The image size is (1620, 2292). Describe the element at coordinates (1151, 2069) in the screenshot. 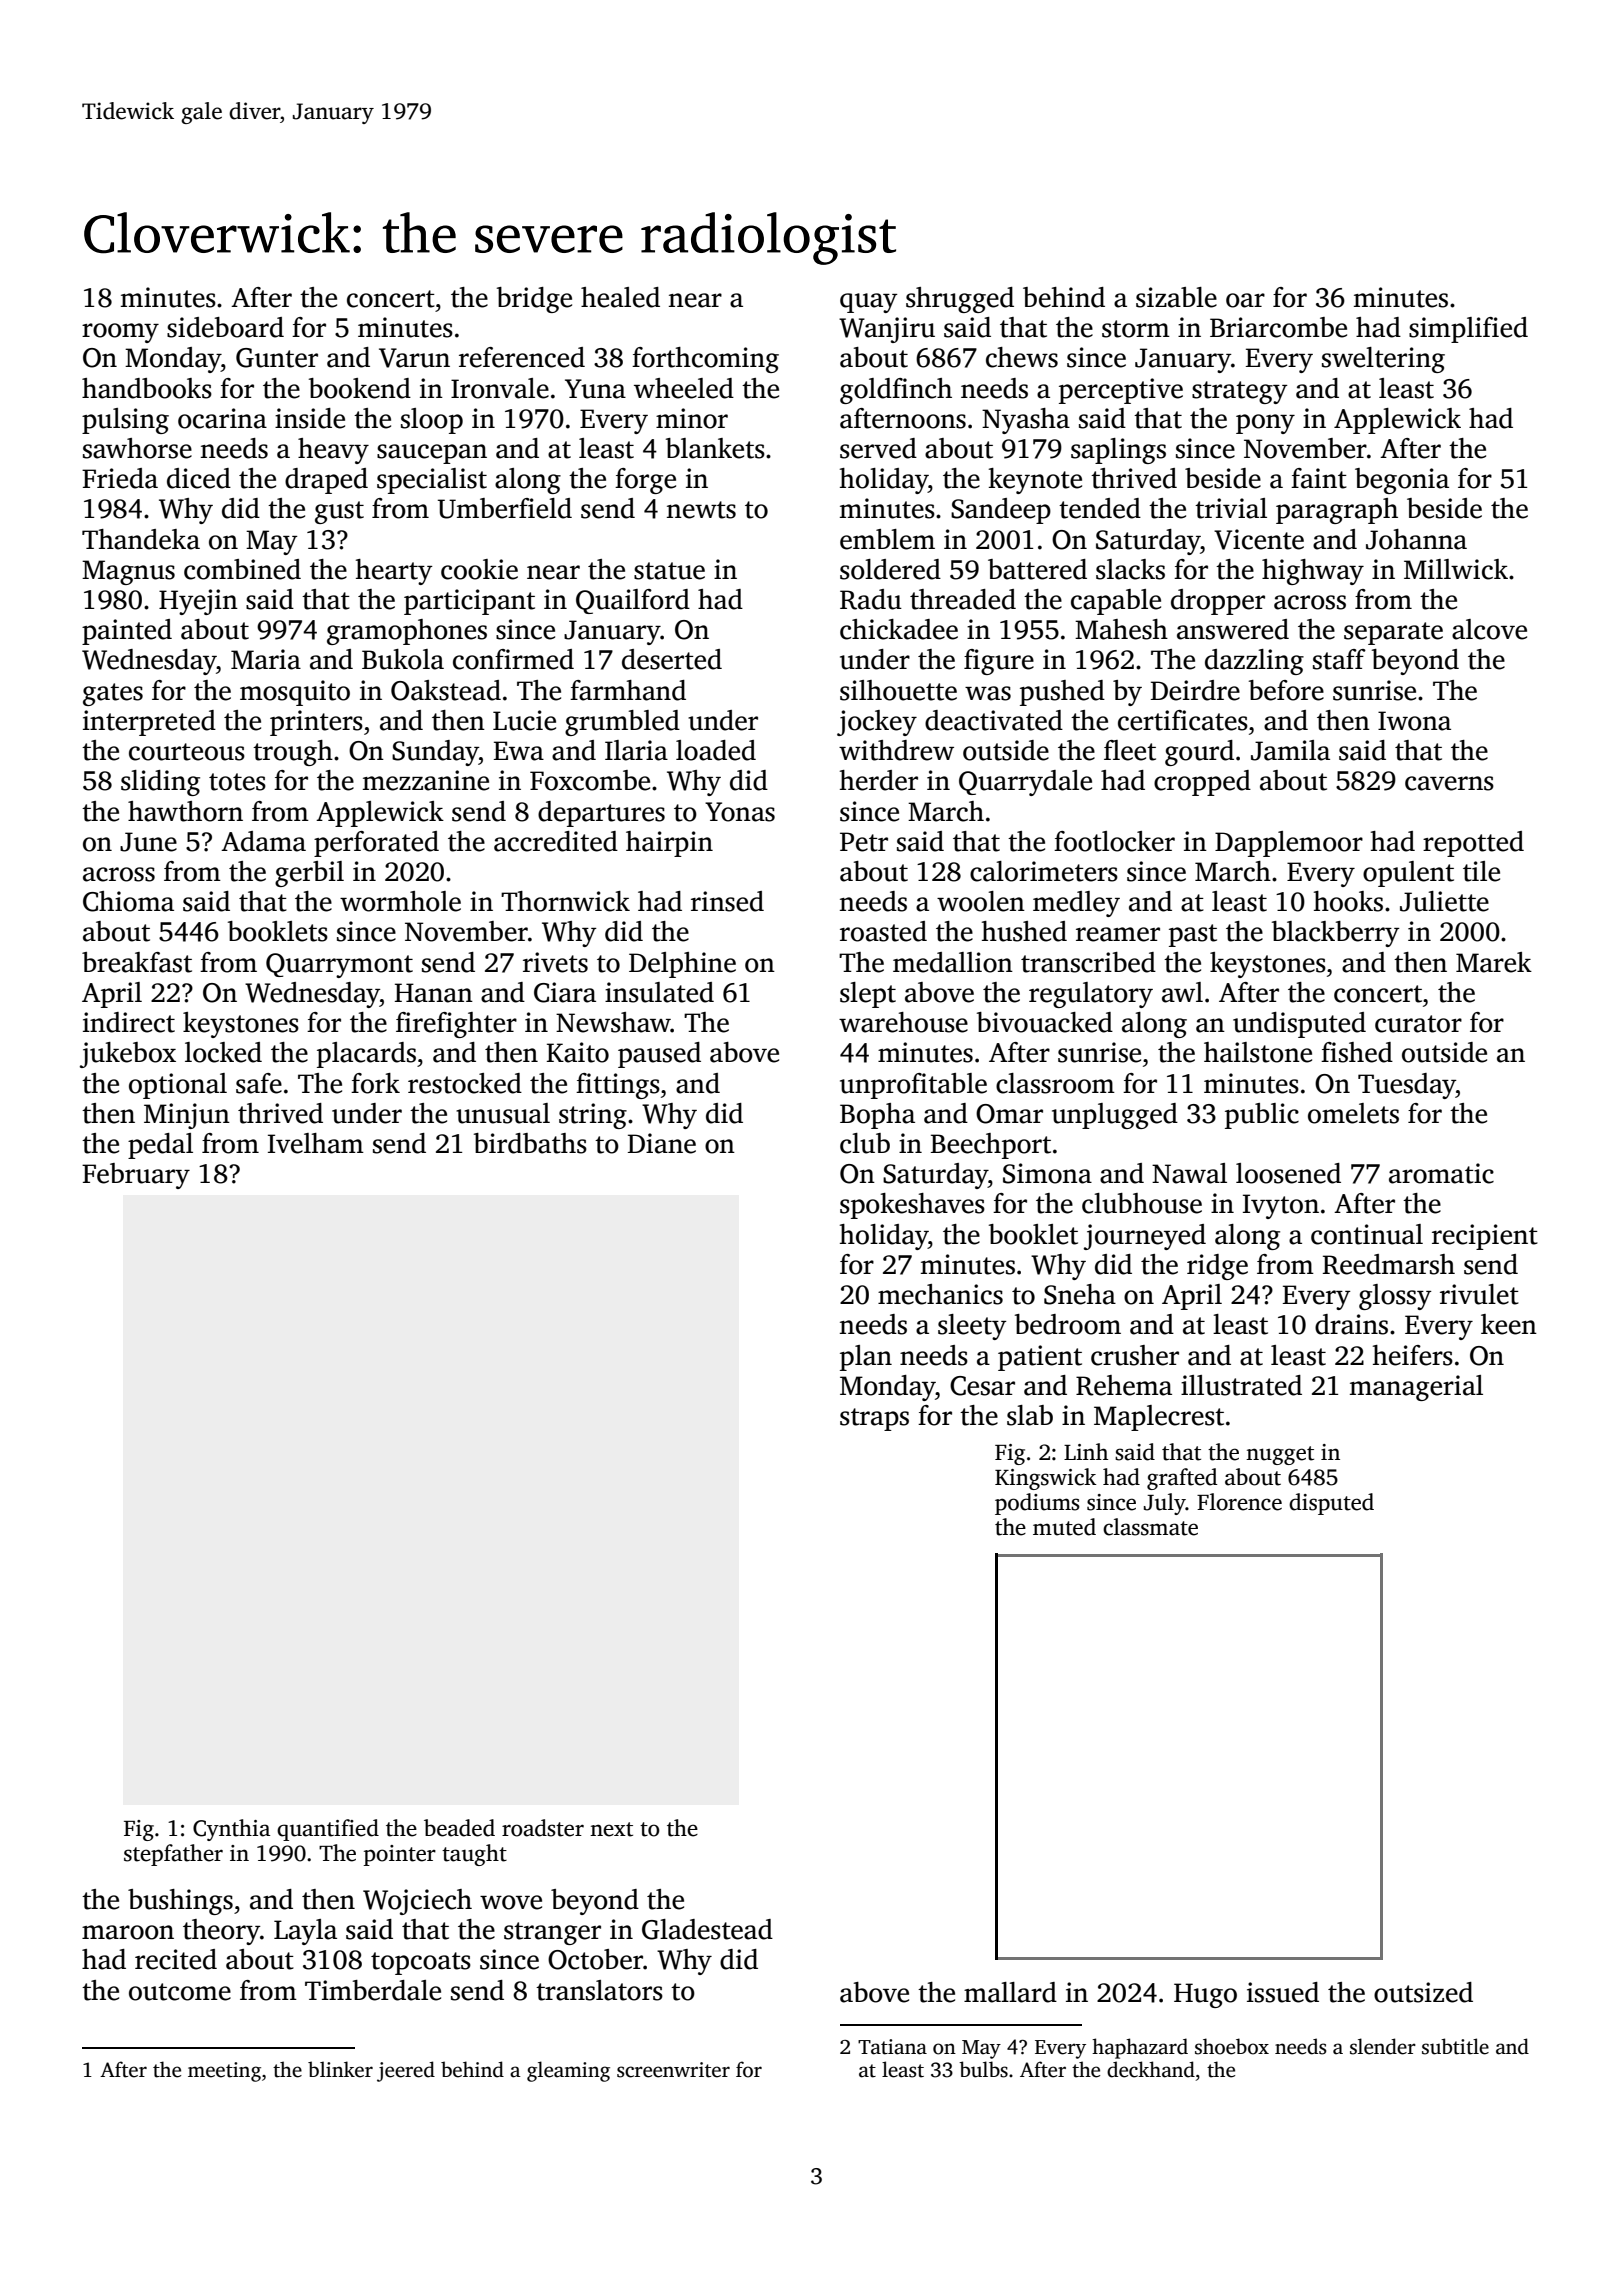

I see `deckhand` at that location.
